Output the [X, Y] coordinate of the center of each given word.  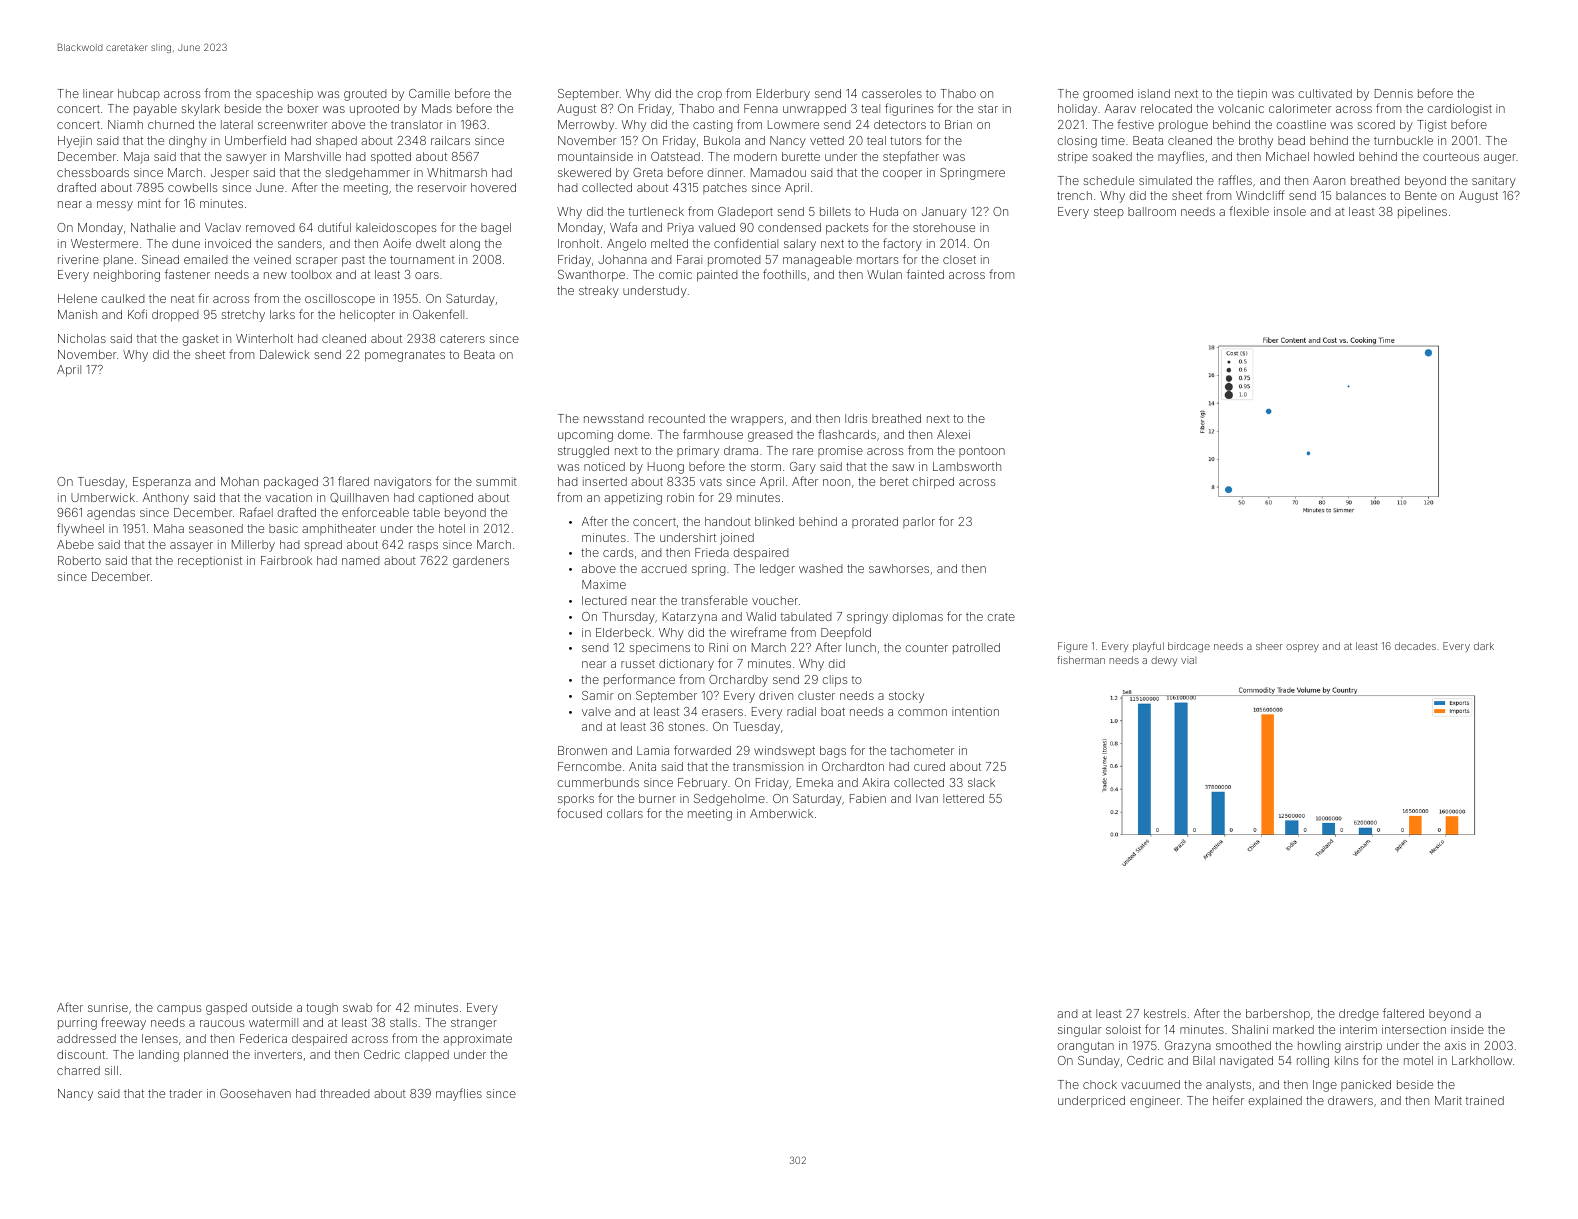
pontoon [982, 452]
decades [1415, 646]
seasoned [216, 528]
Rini [718, 647]
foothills [784, 274]
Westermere [104, 243]
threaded [345, 1093]
